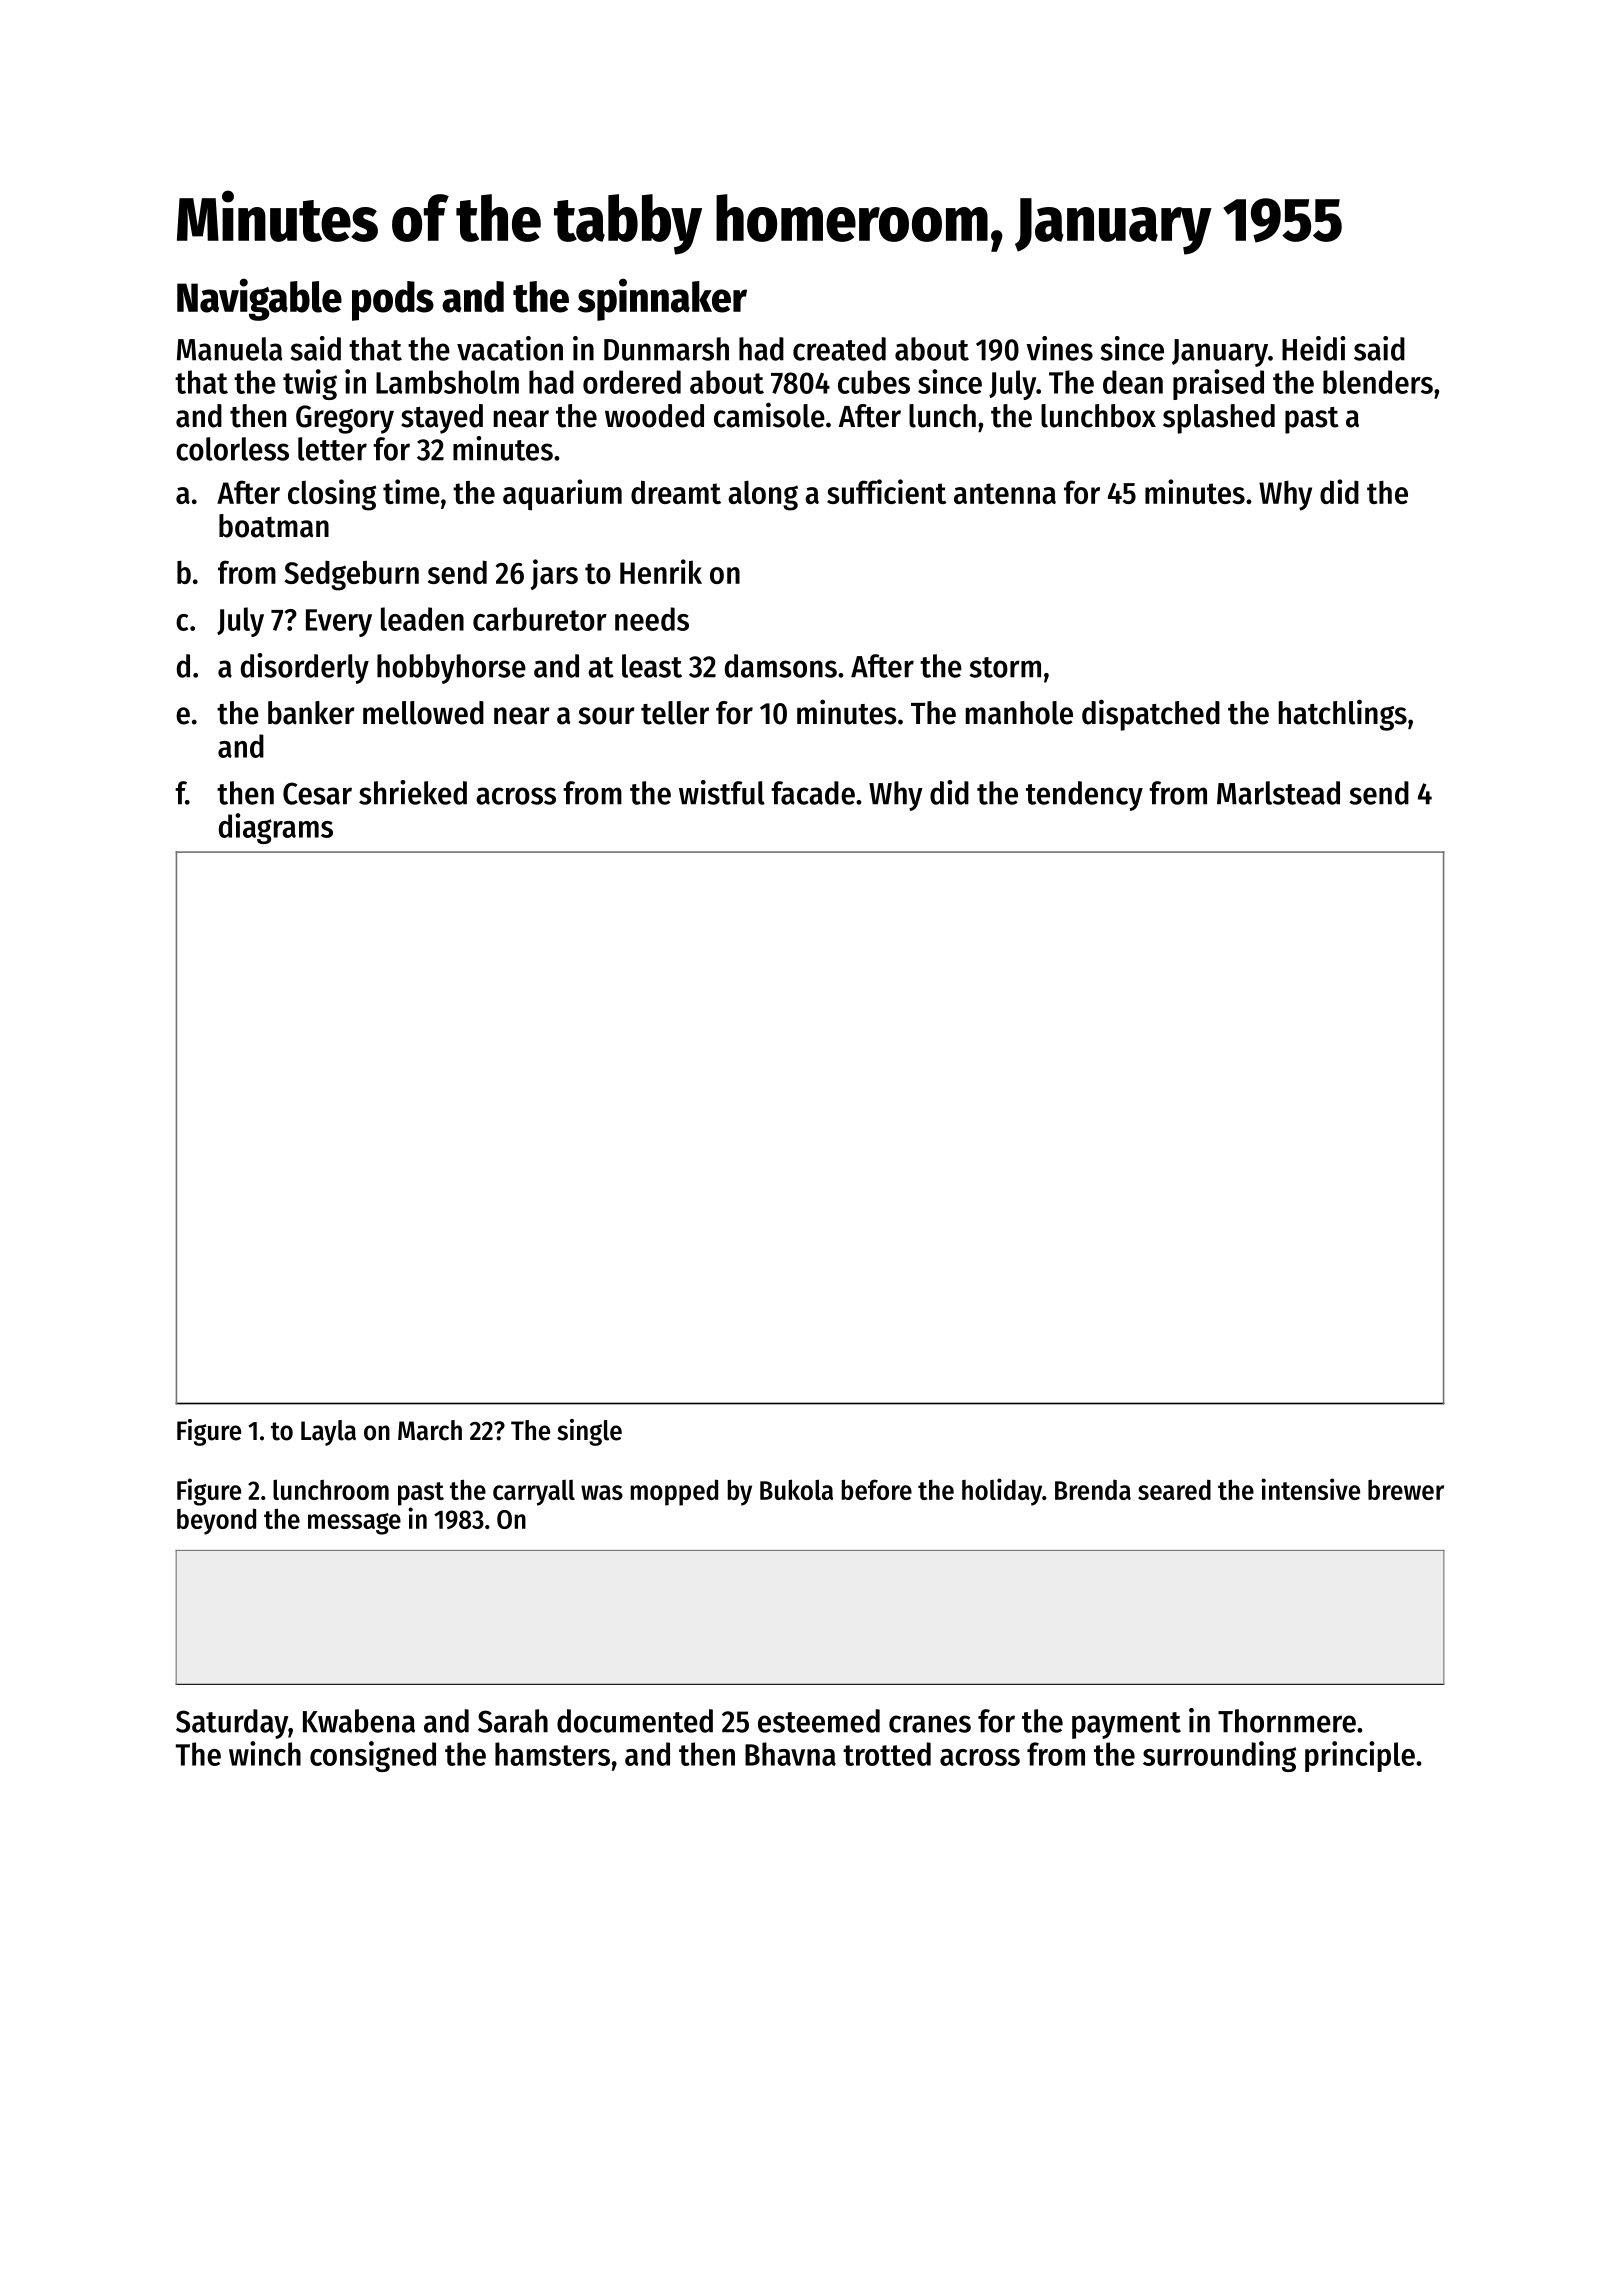 This page has width=1620, height=2292. I want to click on facade, so click(813, 793).
